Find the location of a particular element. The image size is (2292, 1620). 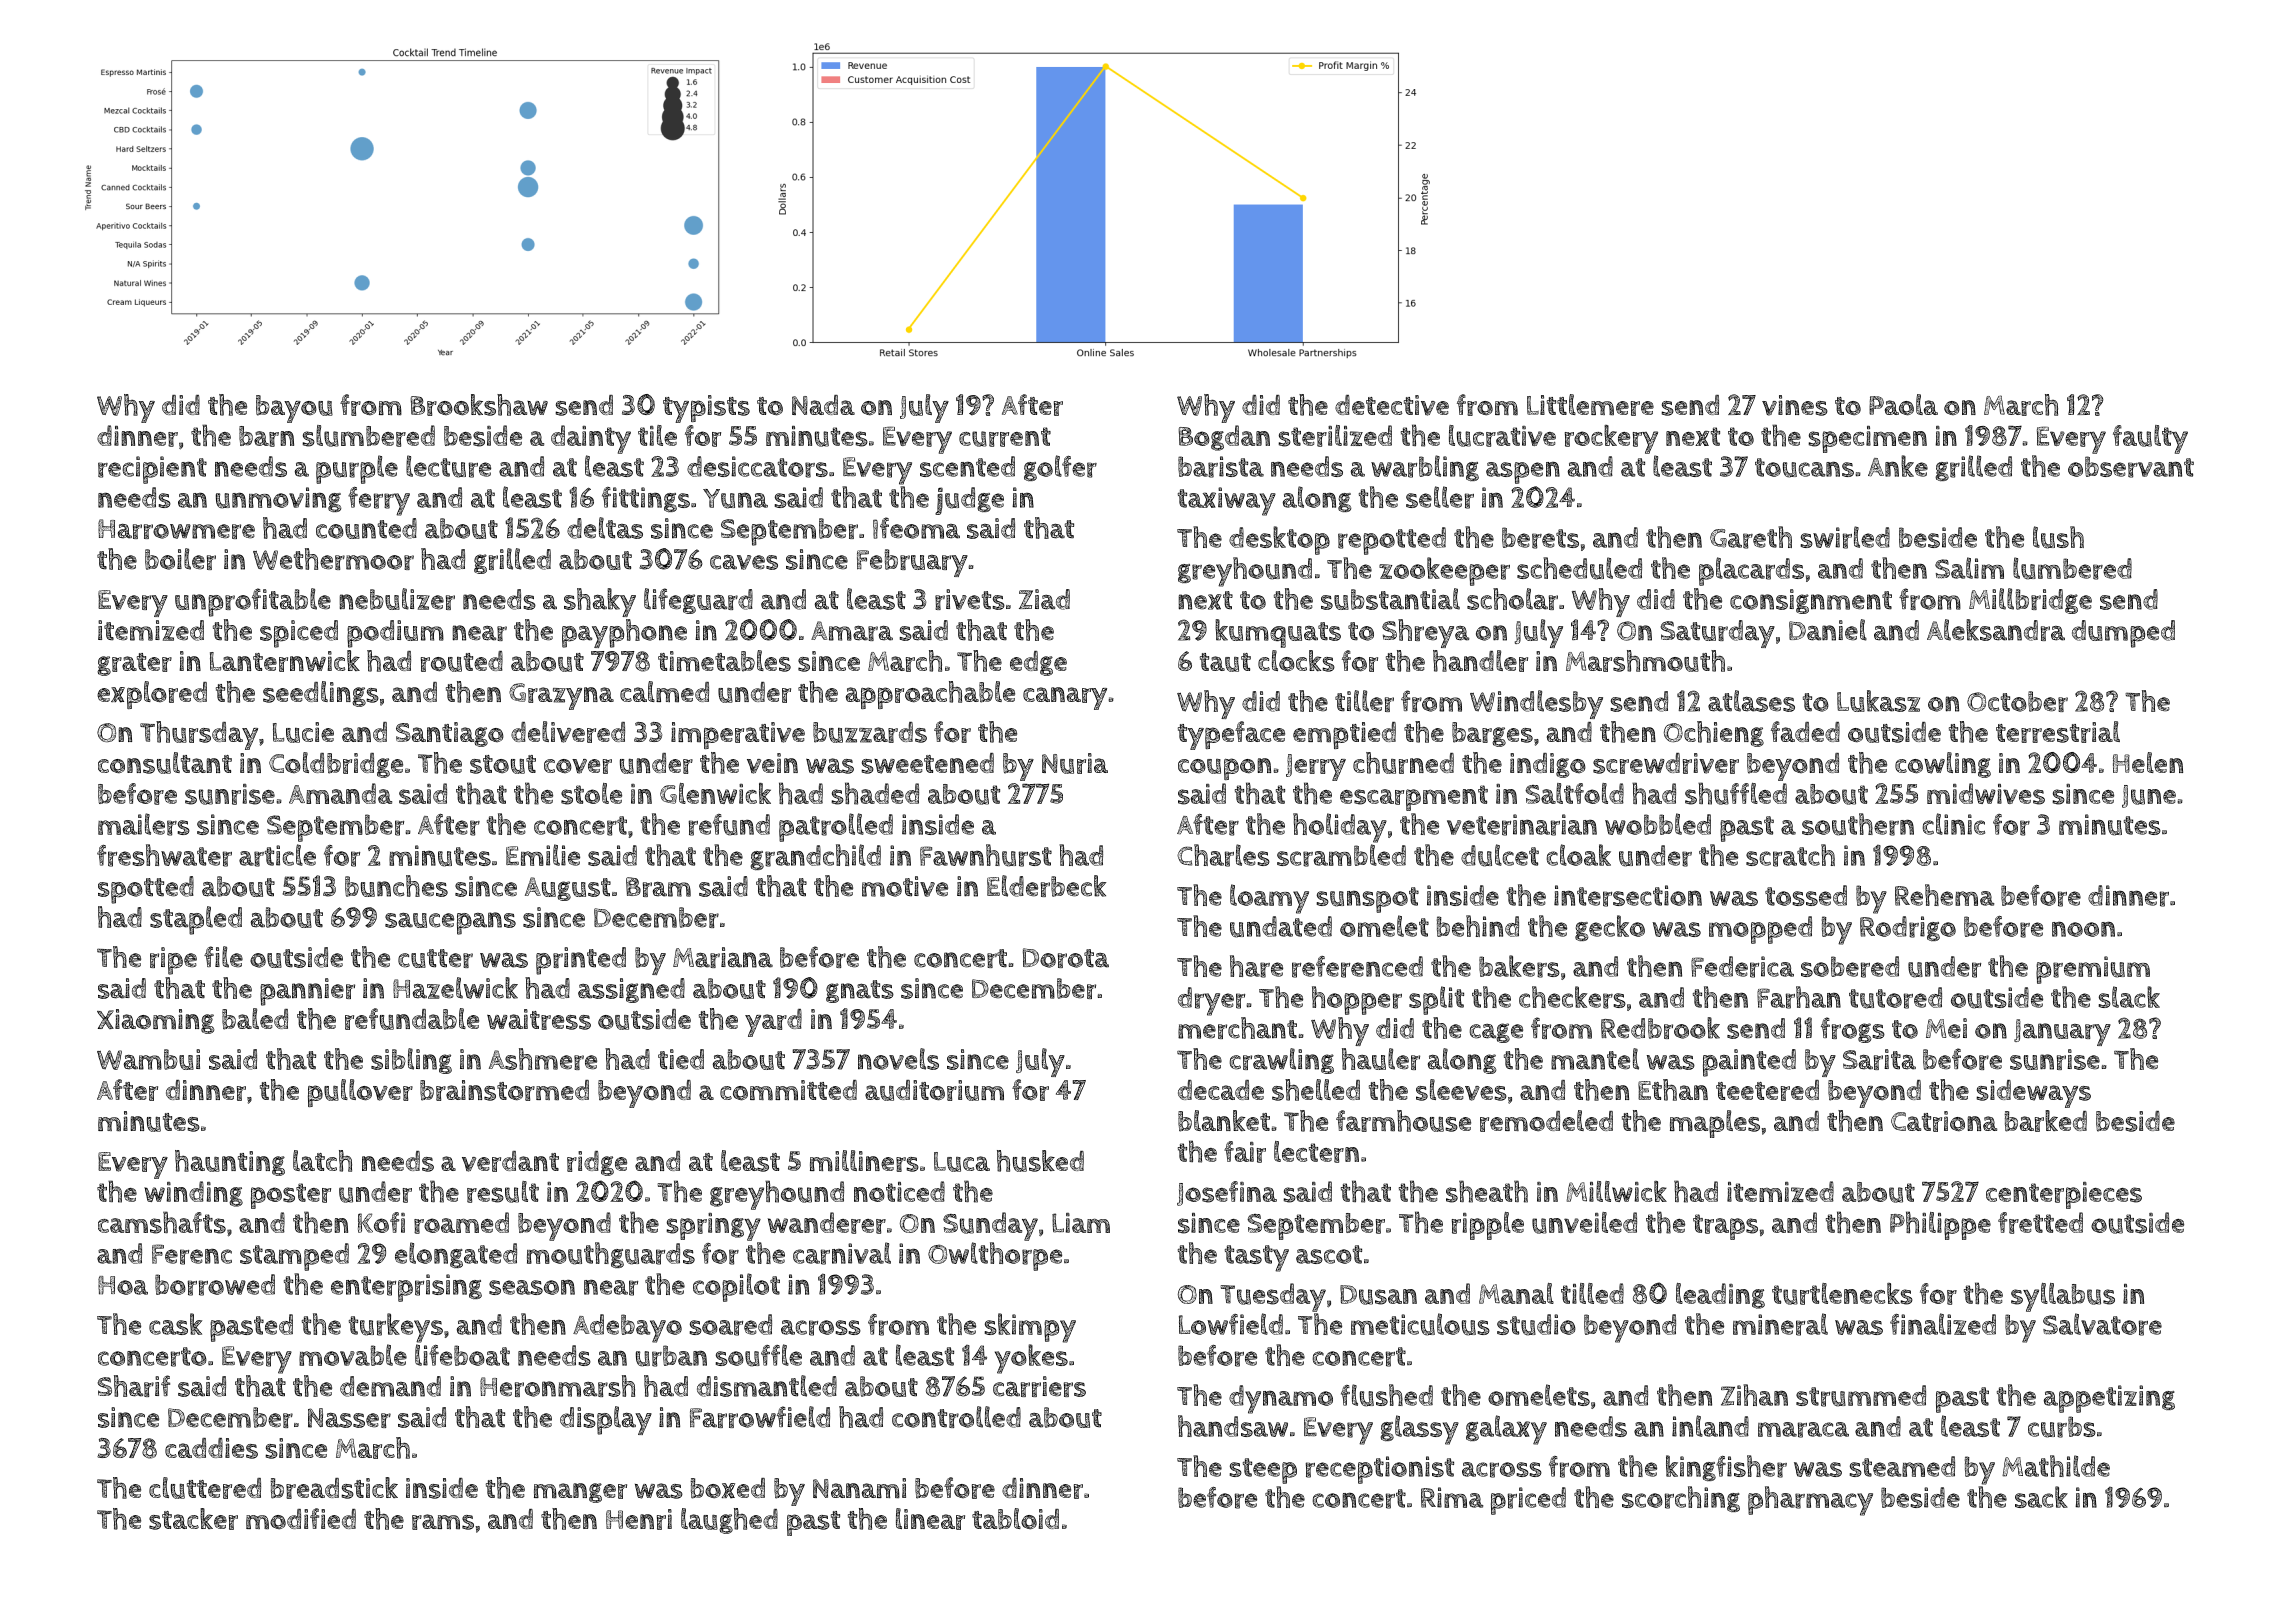

fair is located at coordinates (1245, 1152).
